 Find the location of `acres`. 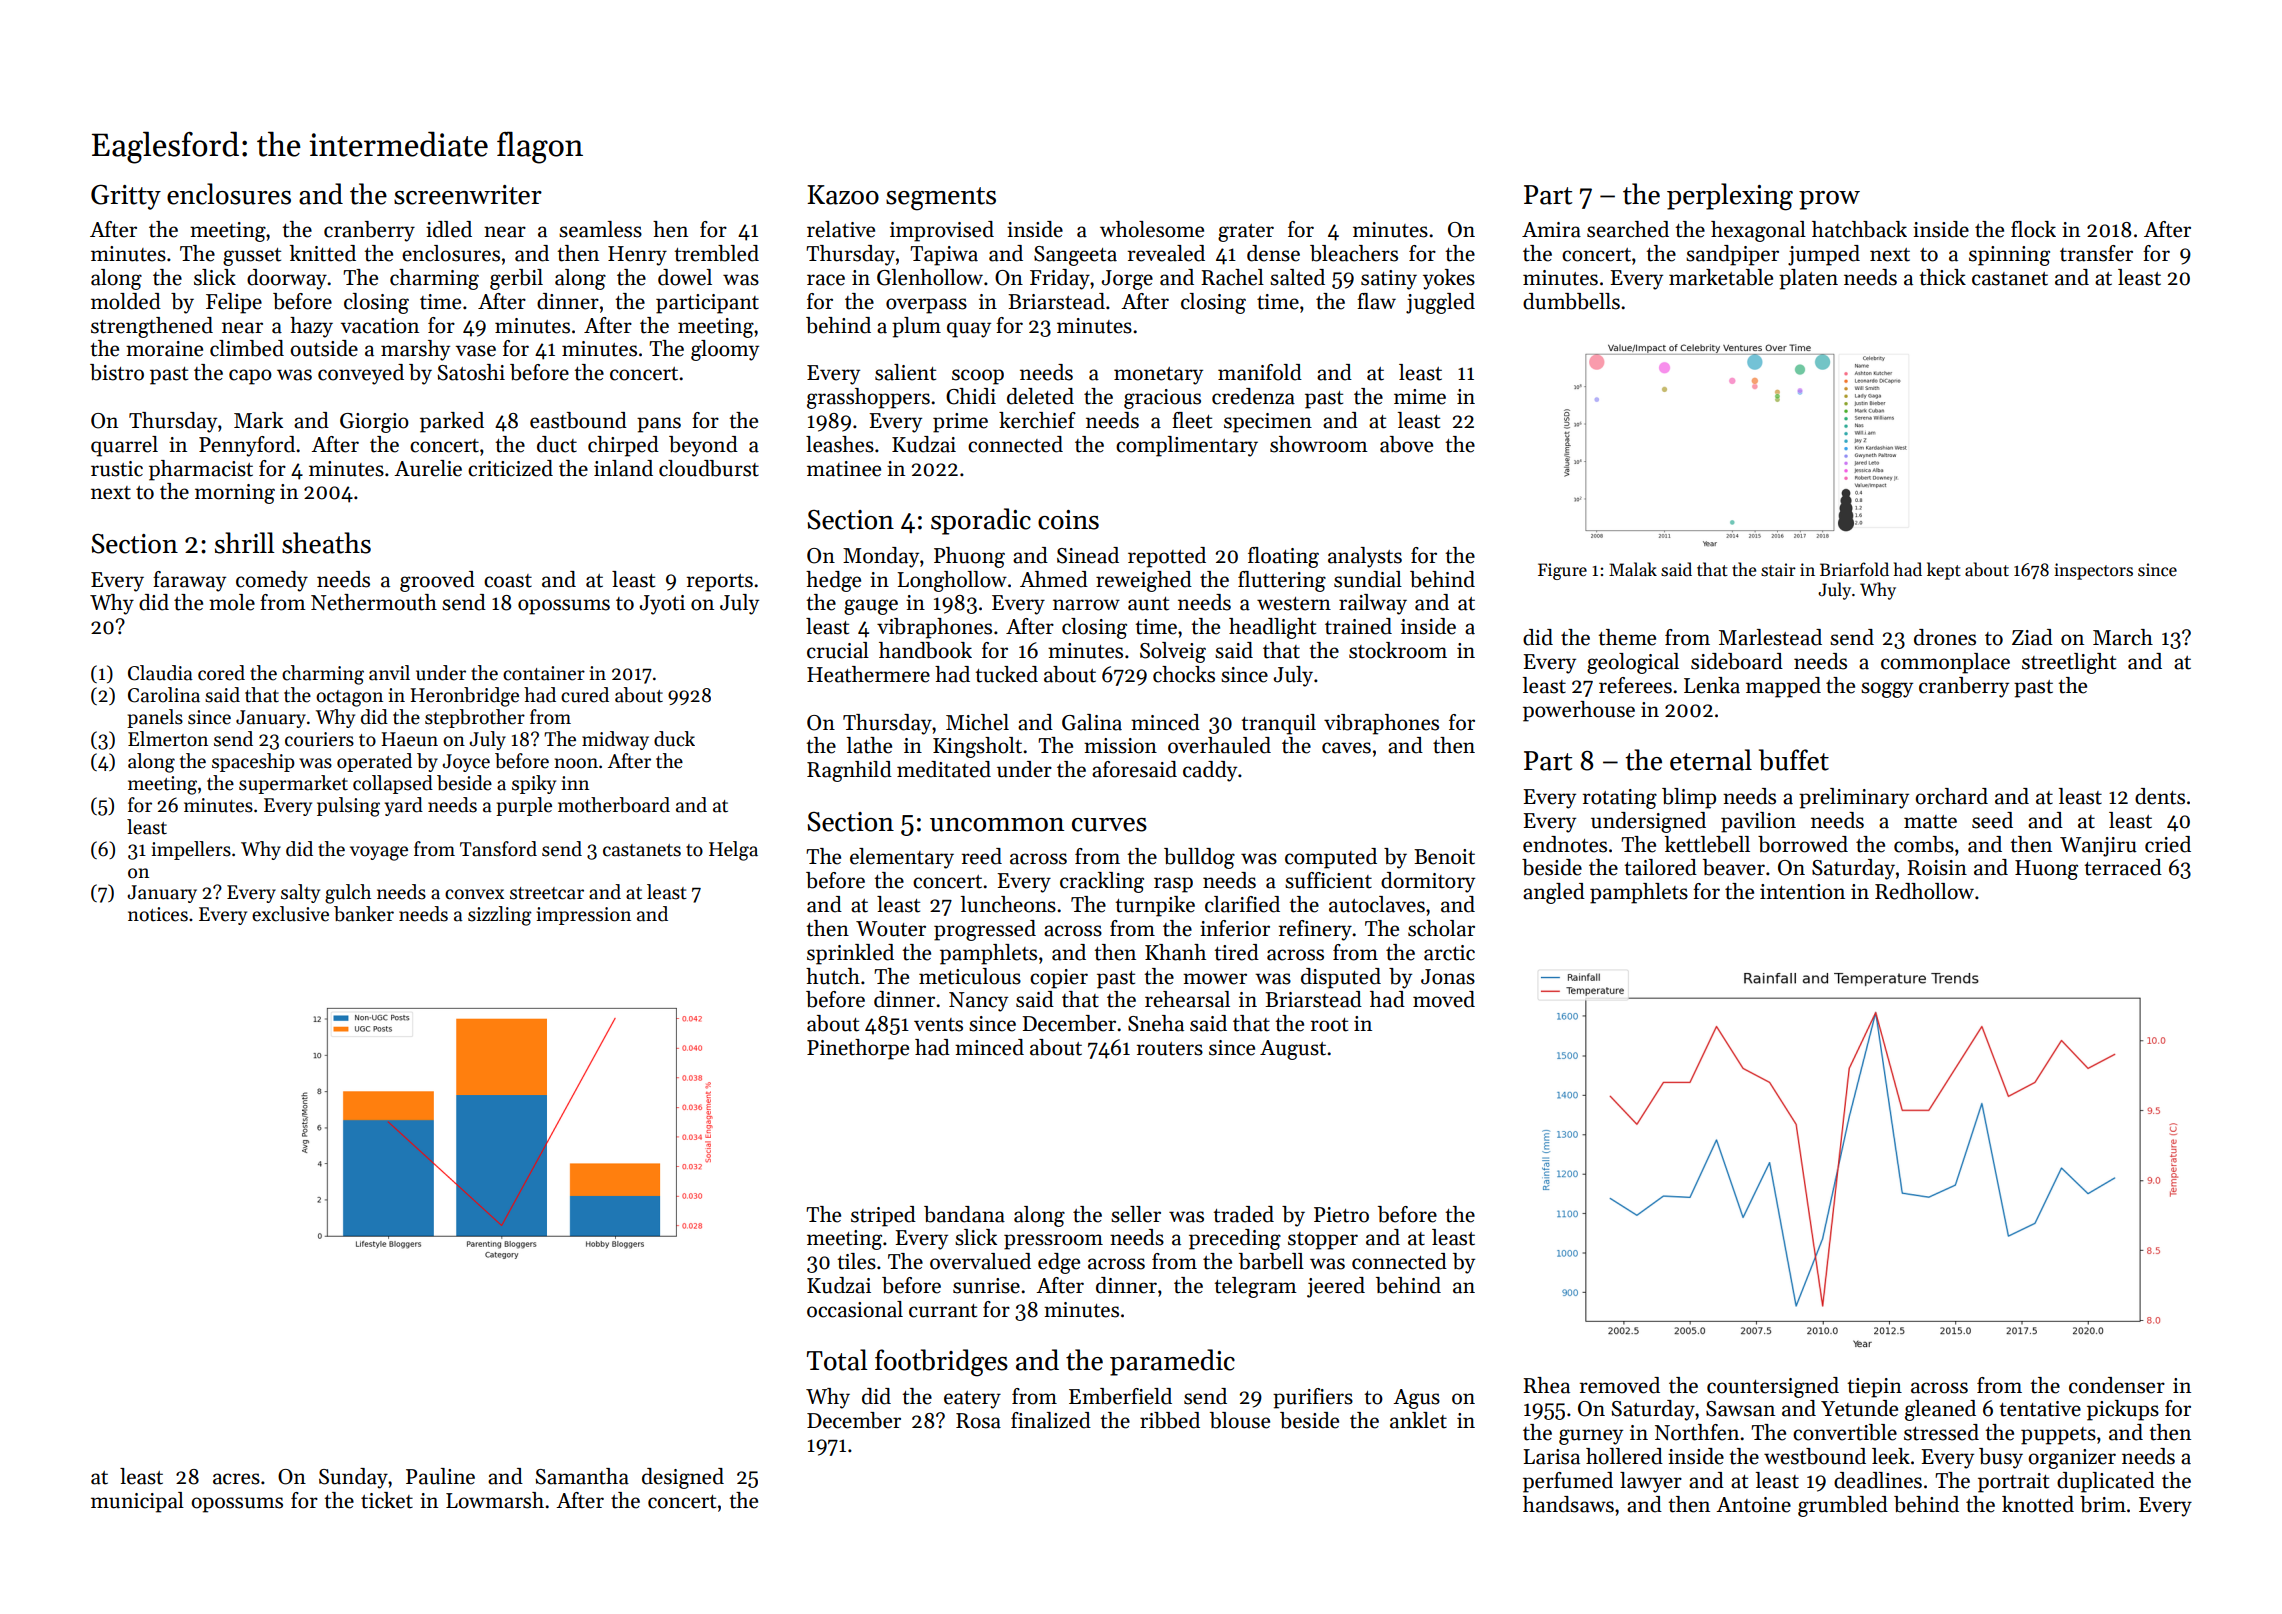

acres is located at coordinates (236, 1479).
